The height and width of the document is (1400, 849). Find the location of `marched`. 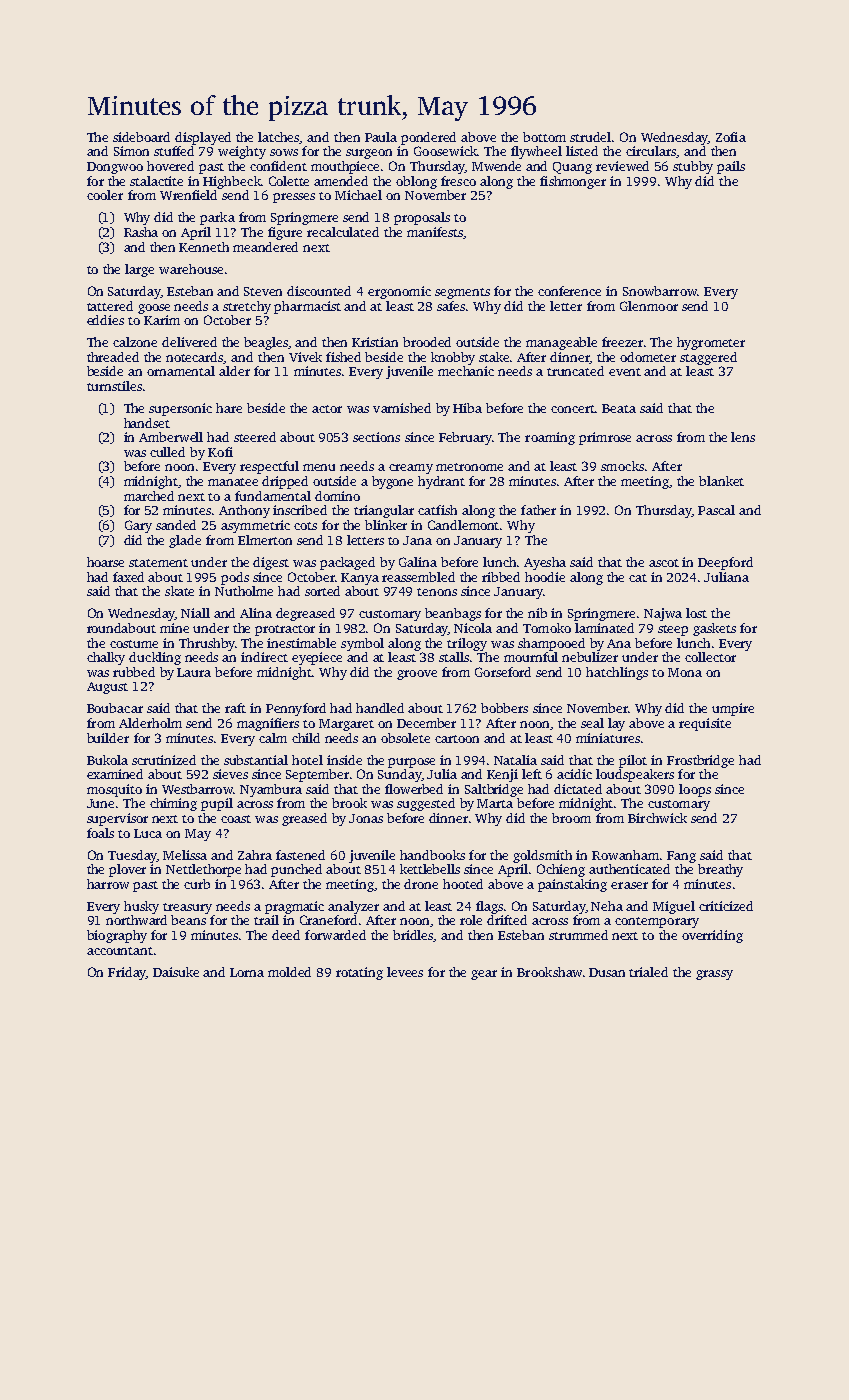

marched is located at coordinates (149, 496).
